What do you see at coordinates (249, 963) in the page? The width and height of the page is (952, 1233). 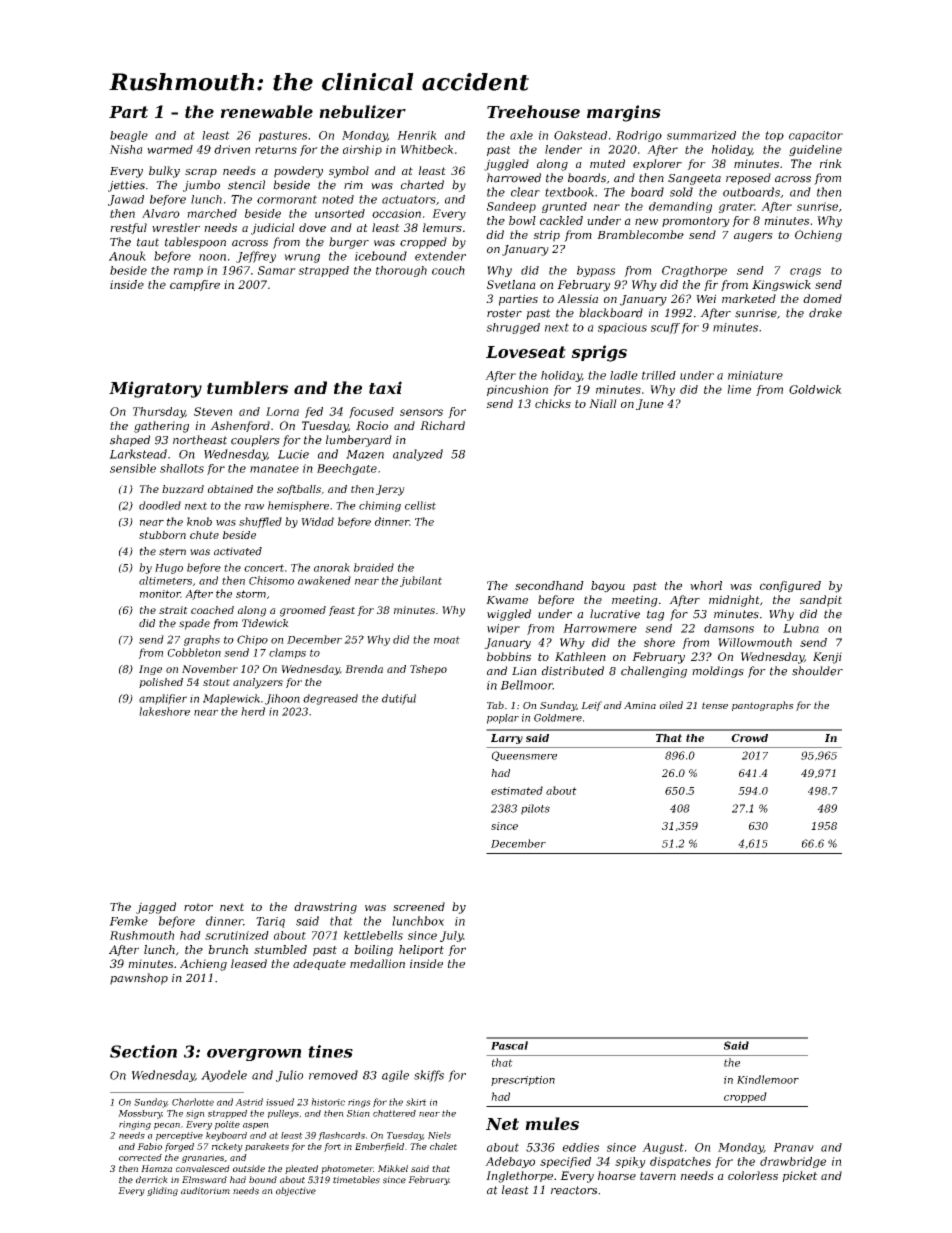 I see `leased` at bounding box center [249, 963].
